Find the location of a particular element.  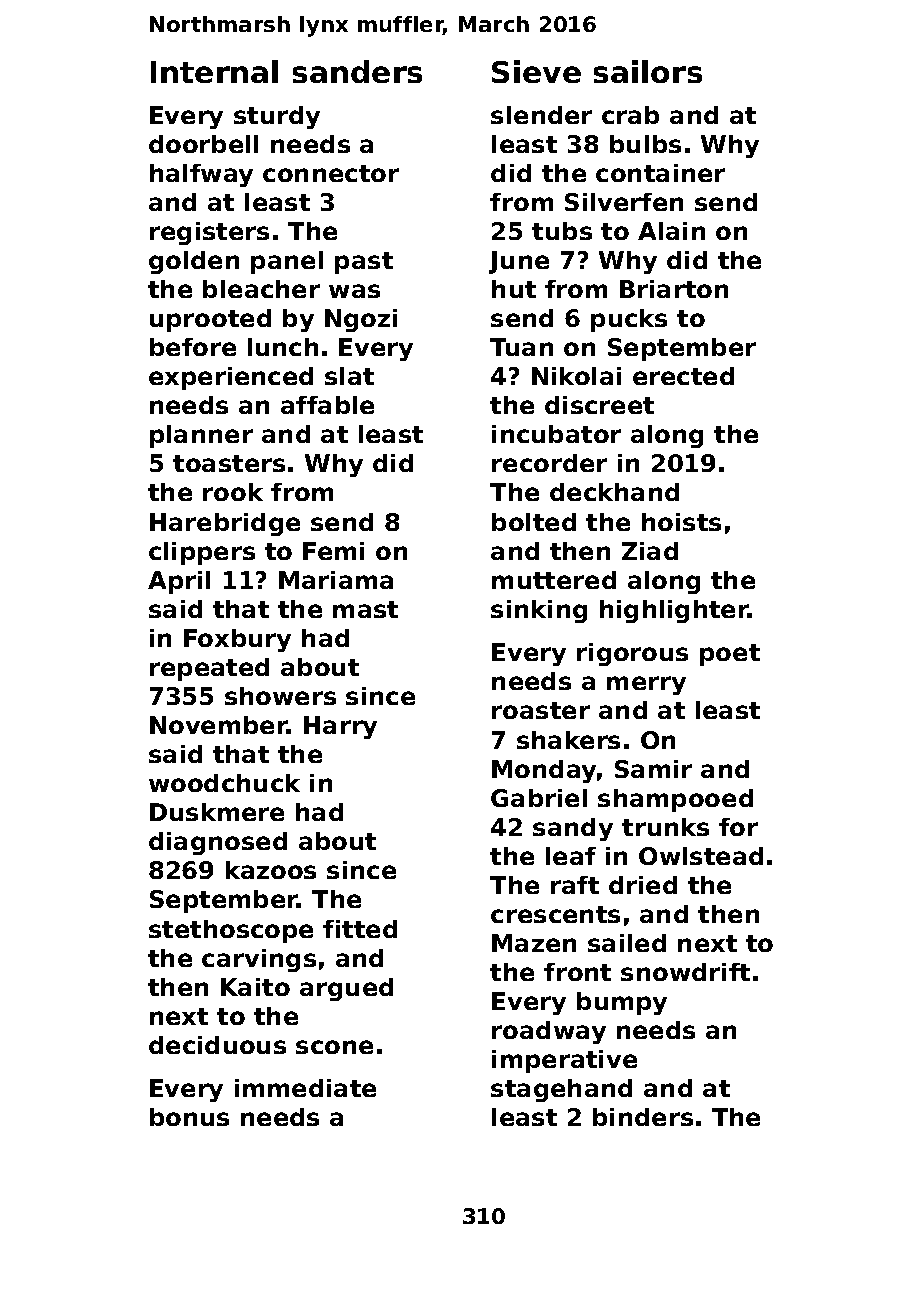

roadway is located at coordinates (549, 1032).
